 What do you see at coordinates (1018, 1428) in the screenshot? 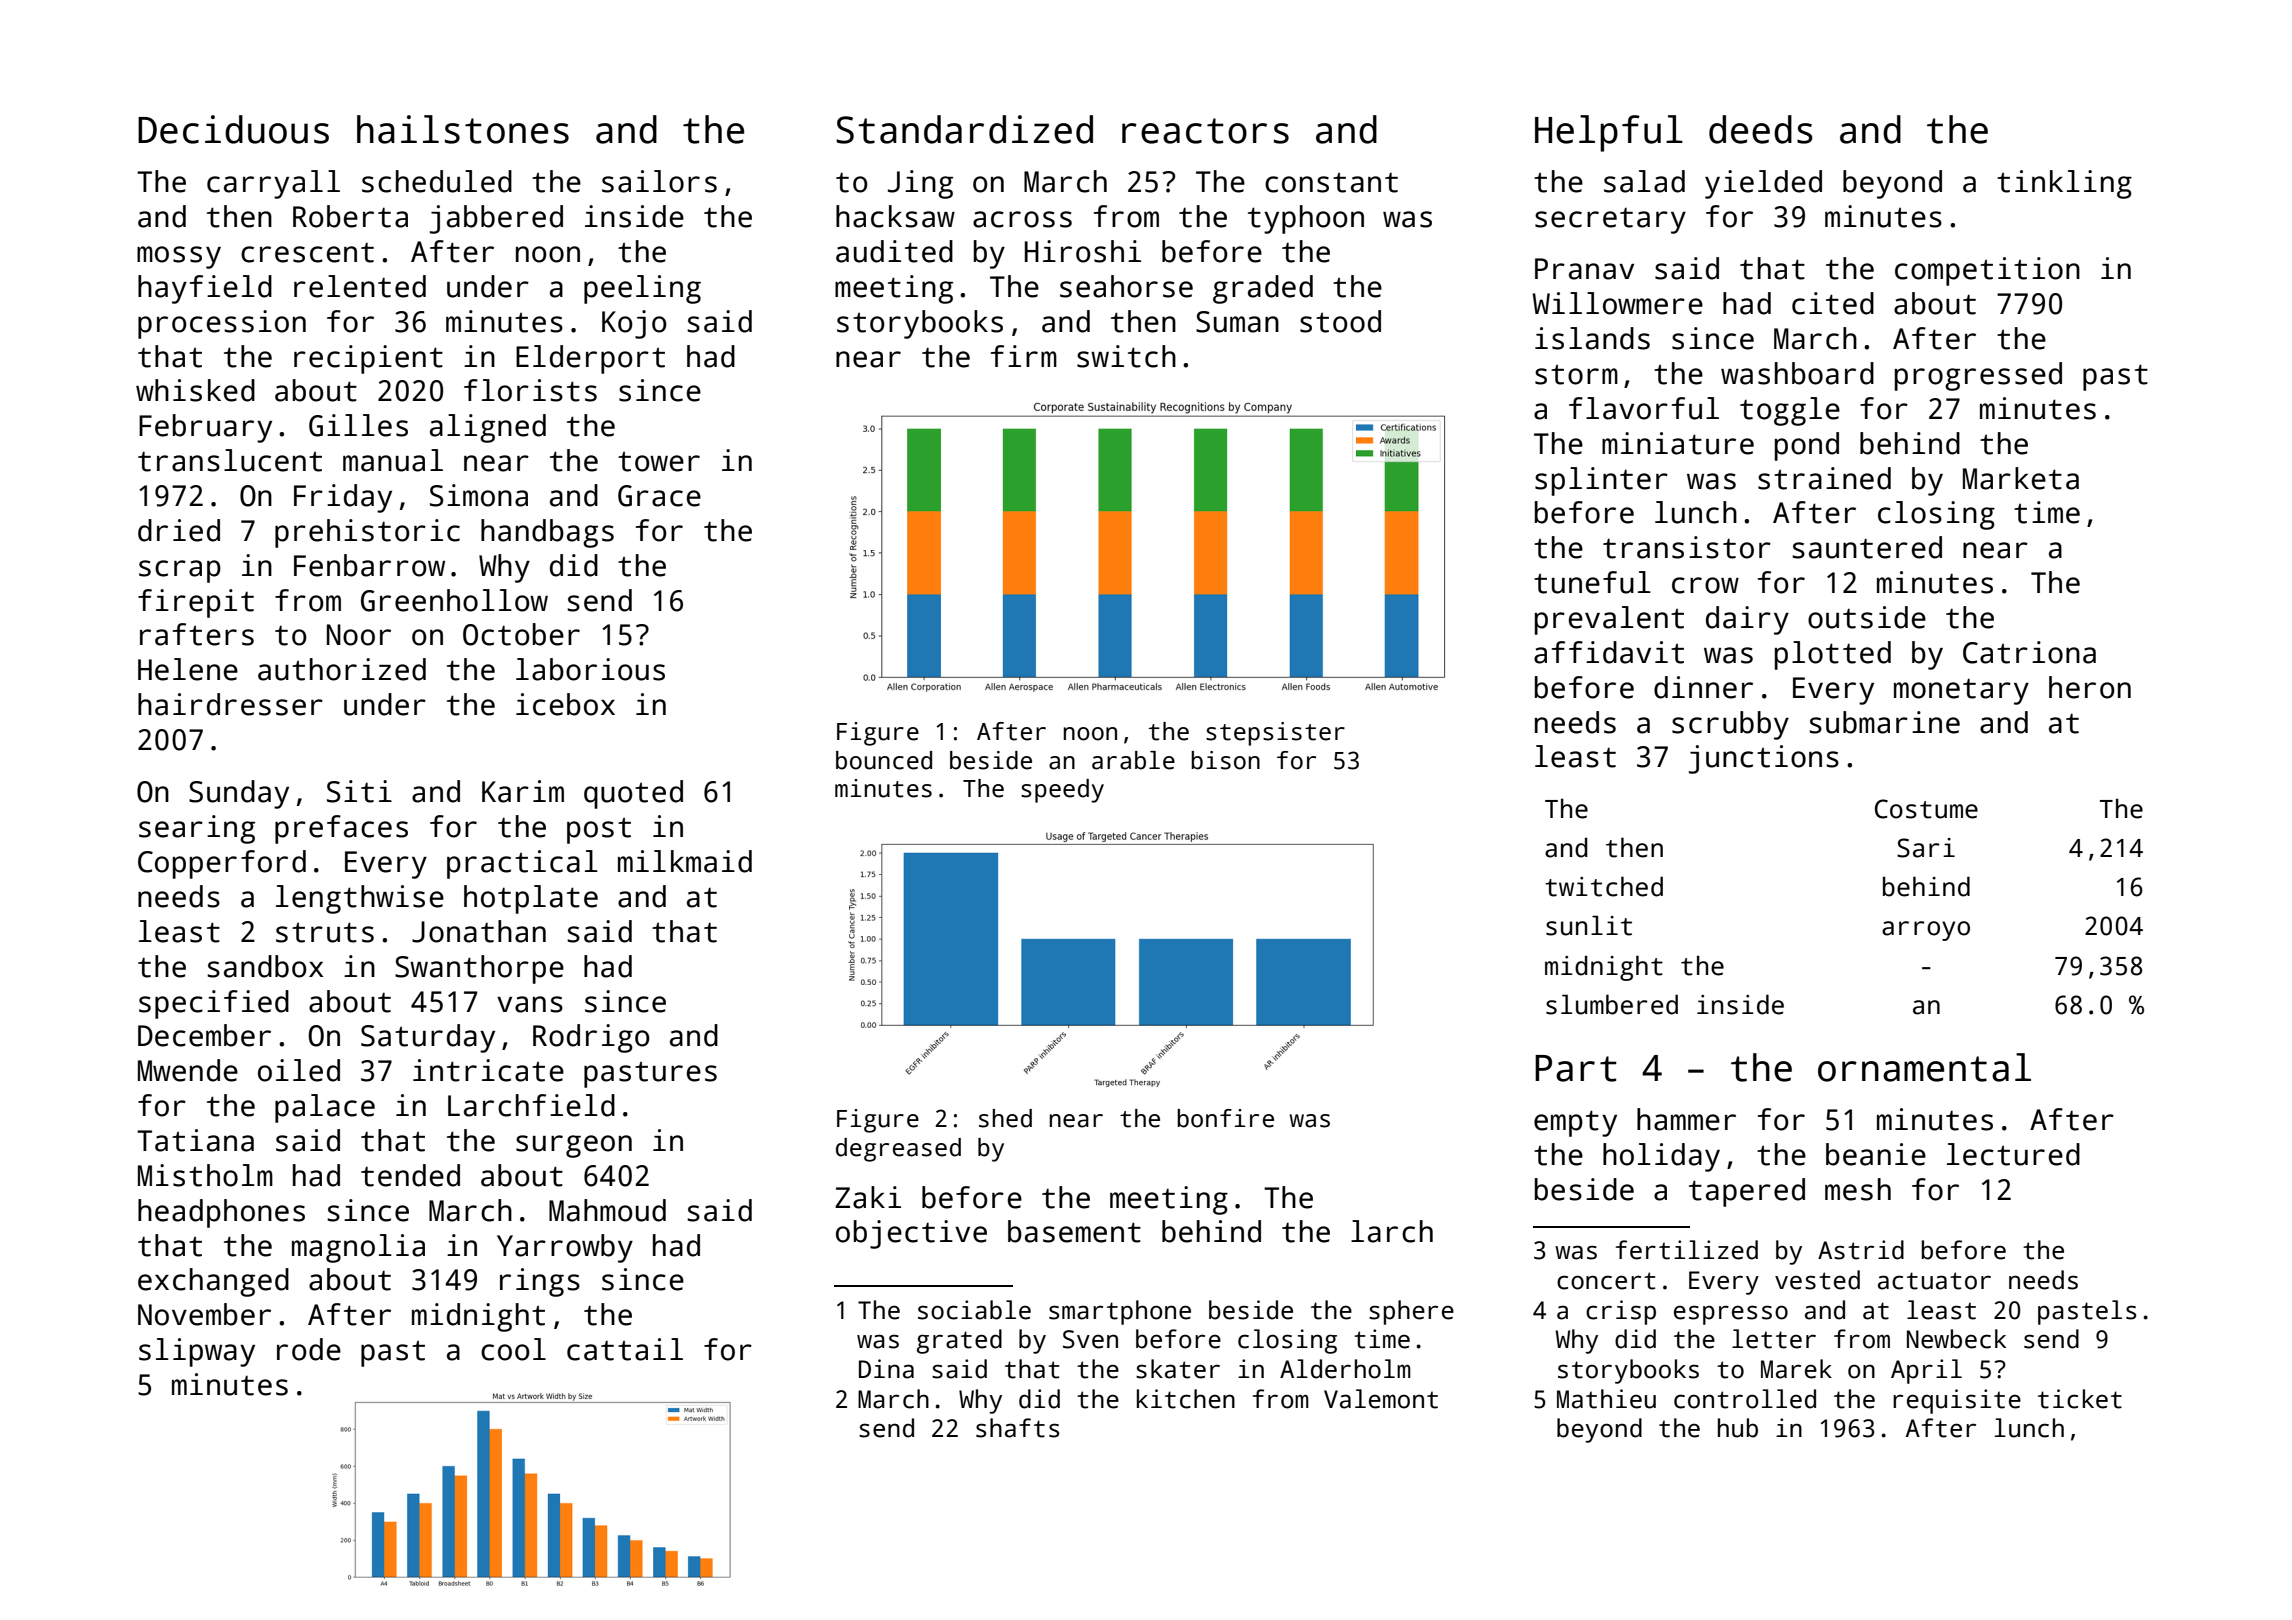
I see `shafts` at bounding box center [1018, 1428].
